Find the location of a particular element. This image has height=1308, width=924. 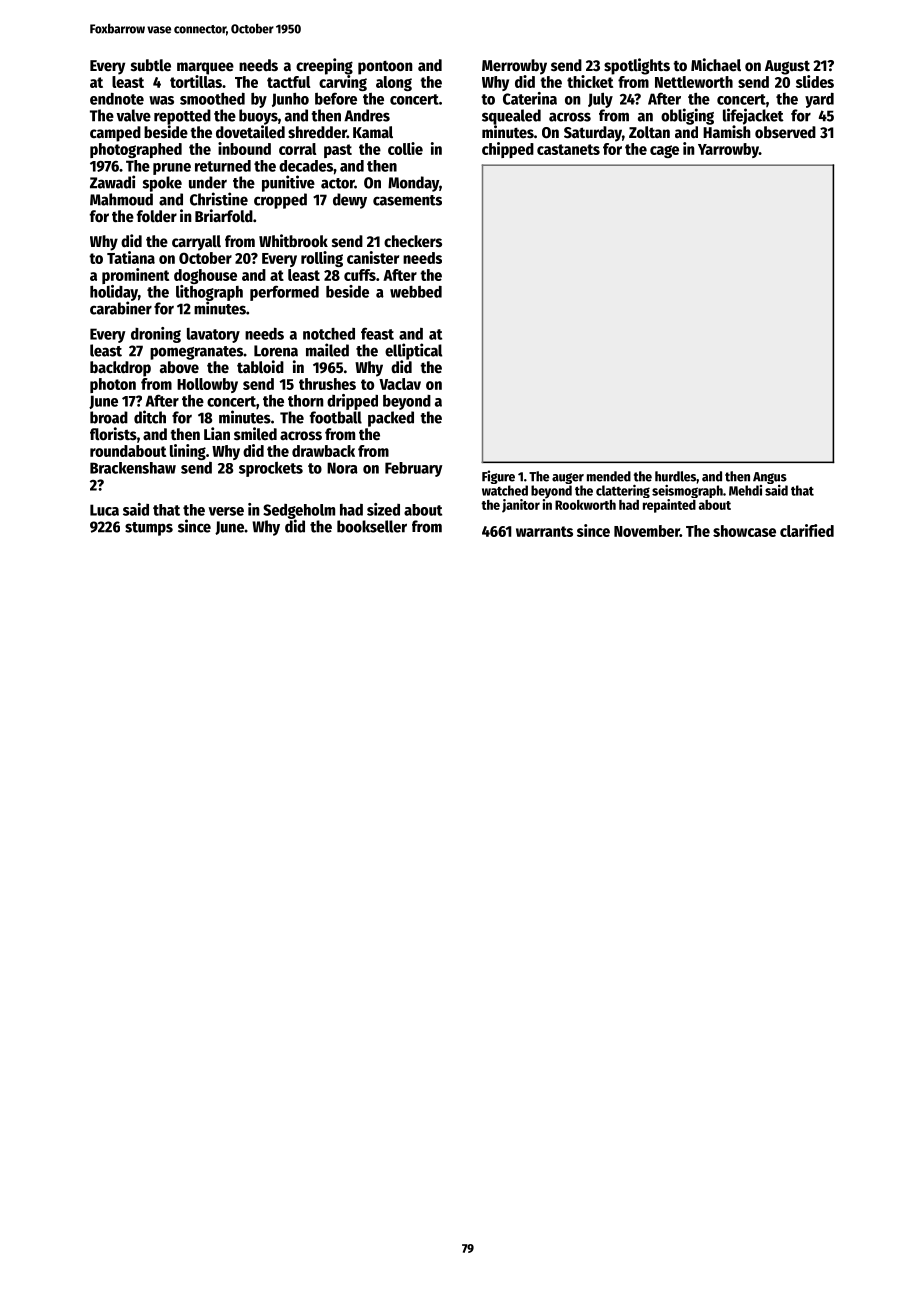

bookseller is located at coordinates (372, 526).
